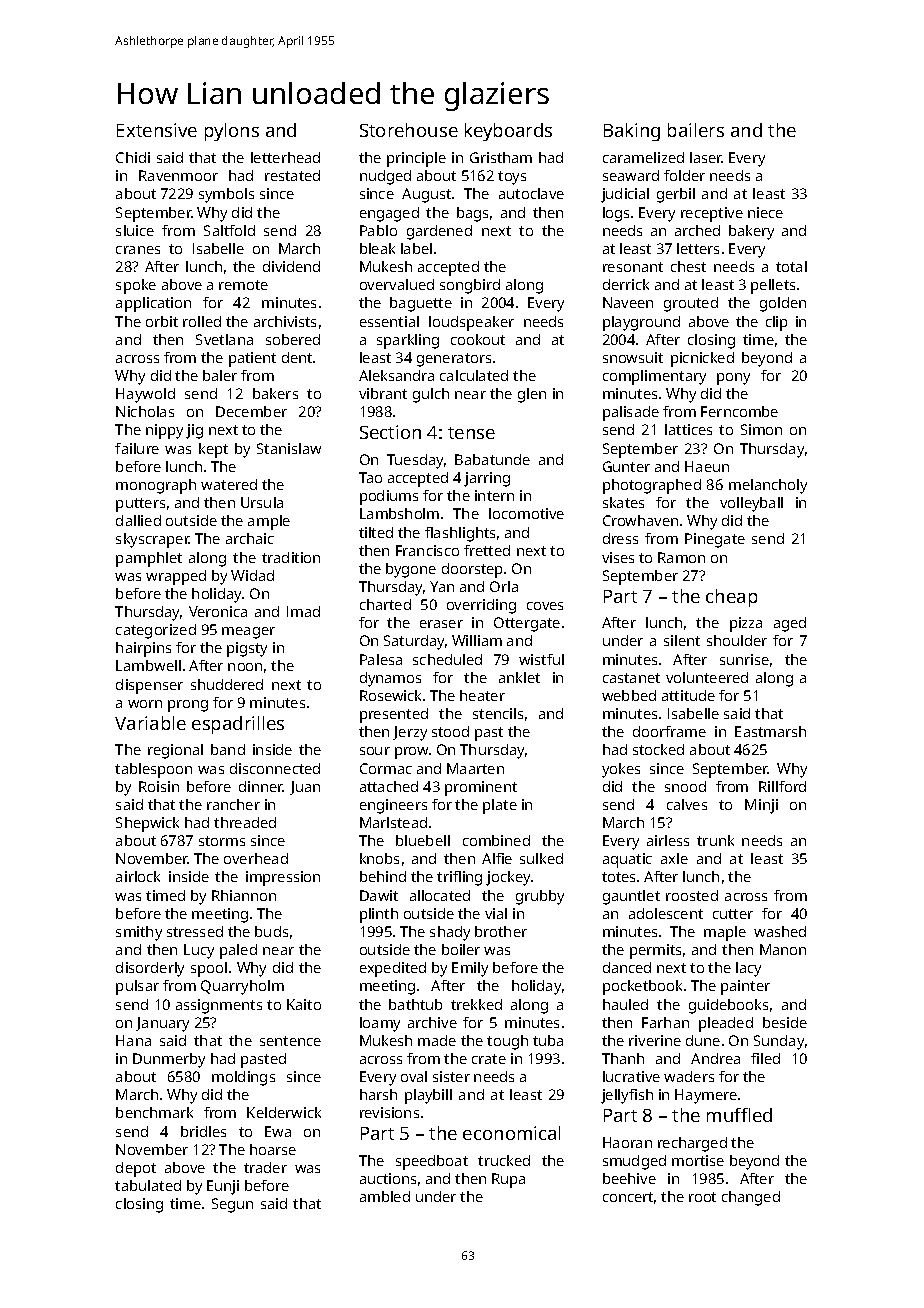  I want to click on bridles, so click(203, 1131).
